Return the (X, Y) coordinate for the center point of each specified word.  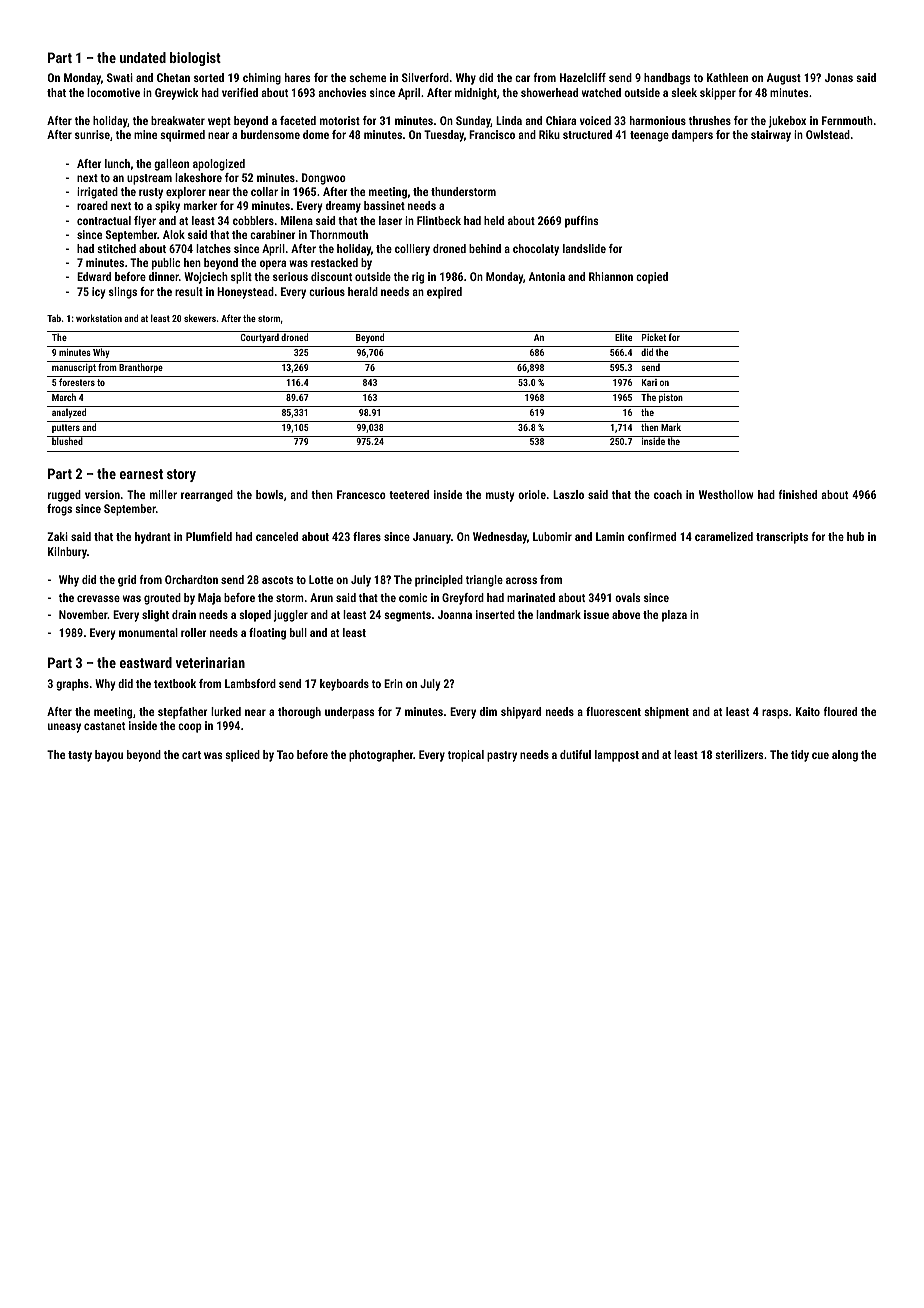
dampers (692, 136)
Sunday (473, 122)
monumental (148, 632)
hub (855, 536)
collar (264, 191)
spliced (242, 756)
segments (407, 616)
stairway (771, 136)
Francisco (492, 134)
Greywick (177, 94)
